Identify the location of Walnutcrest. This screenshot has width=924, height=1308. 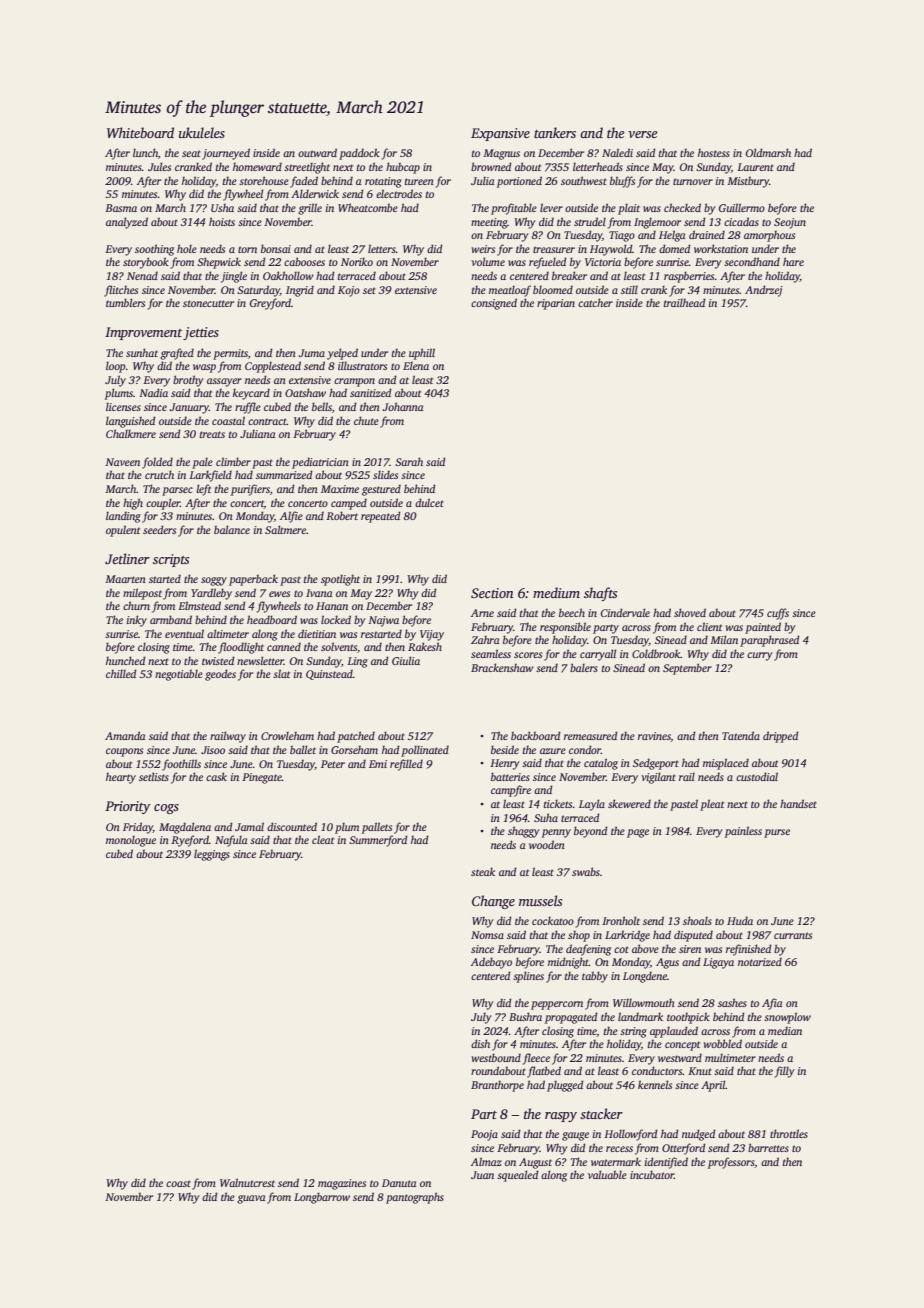
(247, 1182).
